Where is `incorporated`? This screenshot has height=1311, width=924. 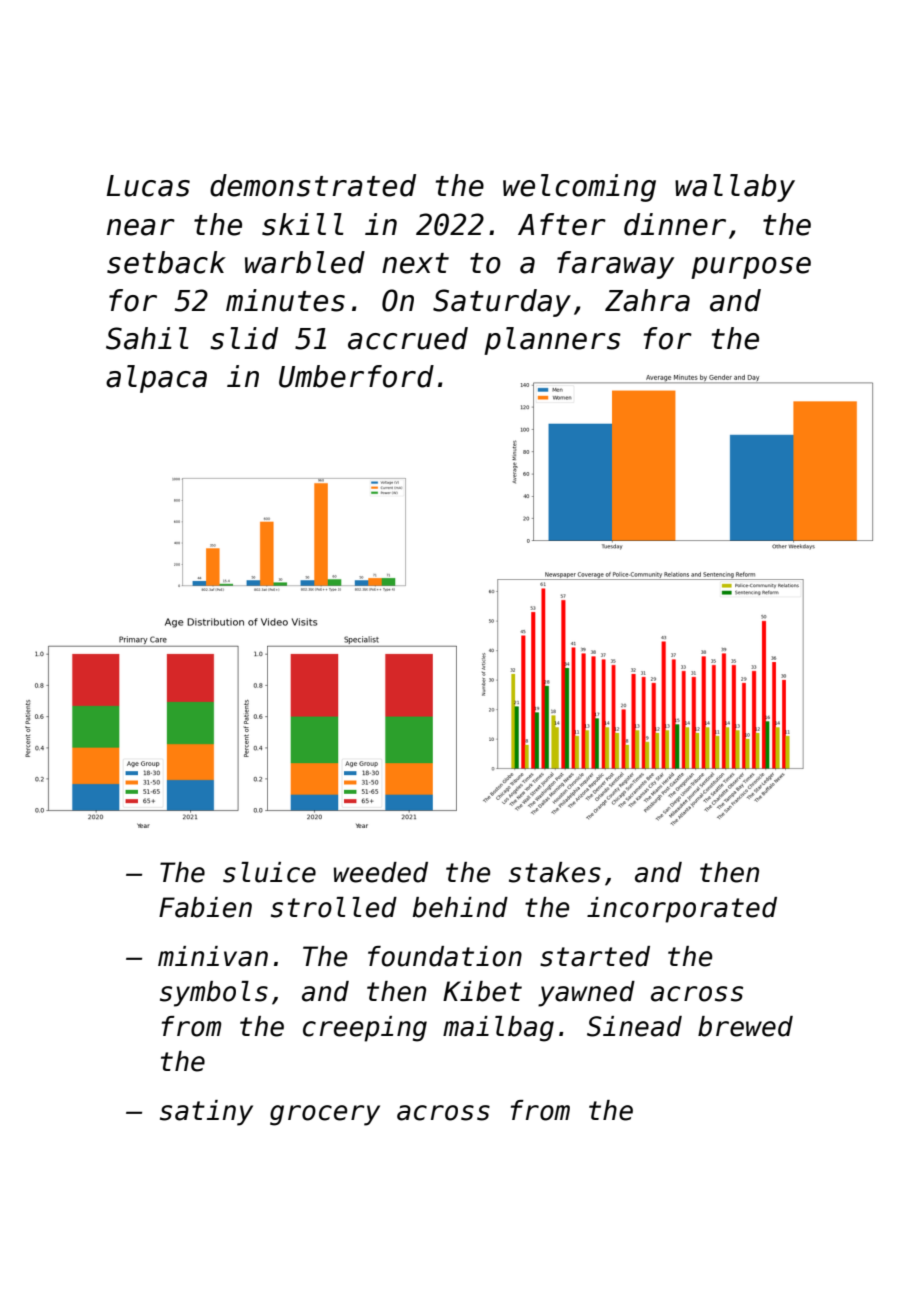
incorporated is located at coordinates (682, 910).
